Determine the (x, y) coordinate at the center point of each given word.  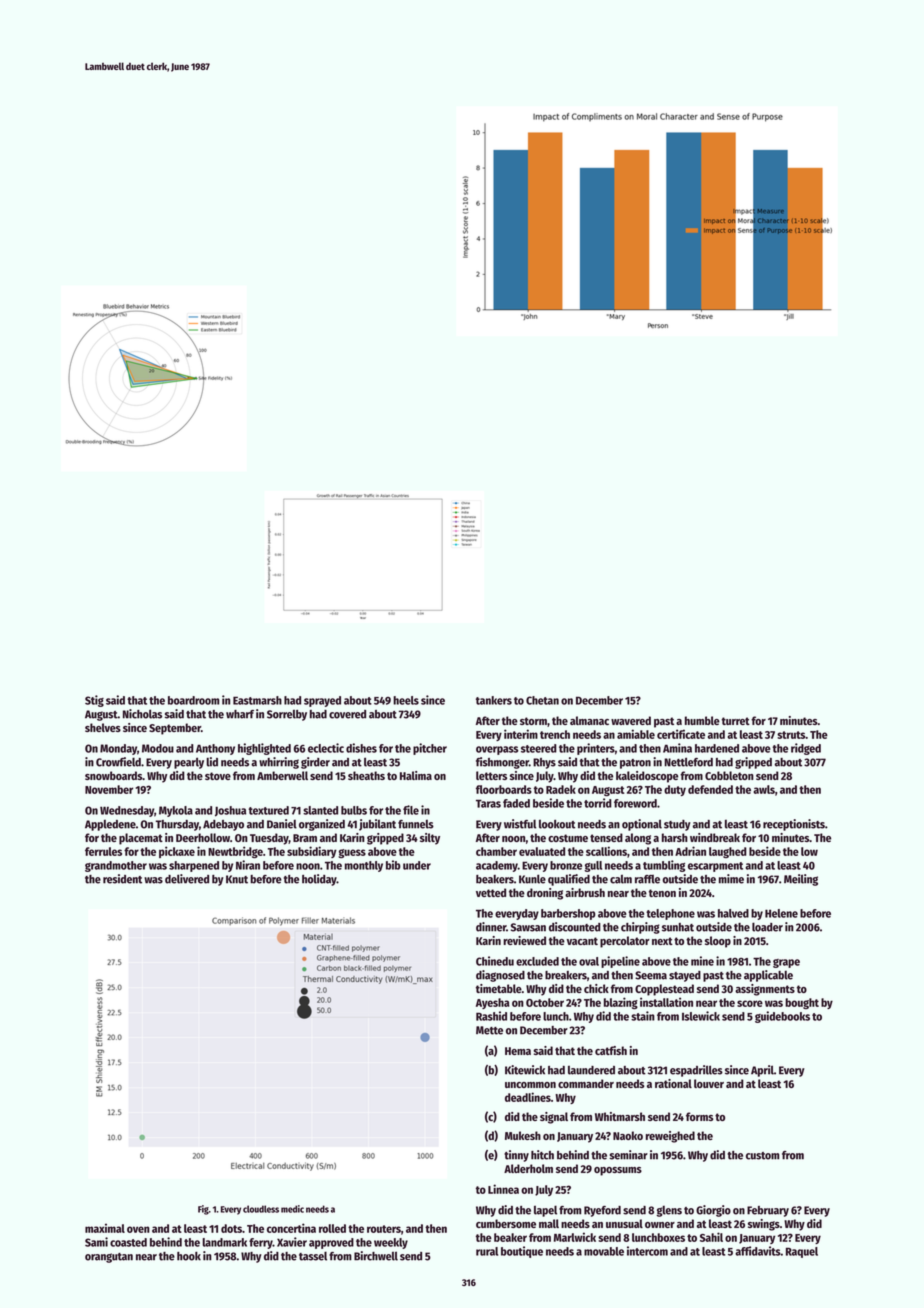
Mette (489, 1030)
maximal (105, 1228)
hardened (717, 748)
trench (555, 734)
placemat (141, 839)
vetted (491, 892)
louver (709, 1083)
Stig (94, 701)
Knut (237, 879)
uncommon (530, 1085)
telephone (670, 914)
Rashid (491, 1016)
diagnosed (500, 976)
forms (700, 1116)
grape (786, 963)
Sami (96, 1242)
